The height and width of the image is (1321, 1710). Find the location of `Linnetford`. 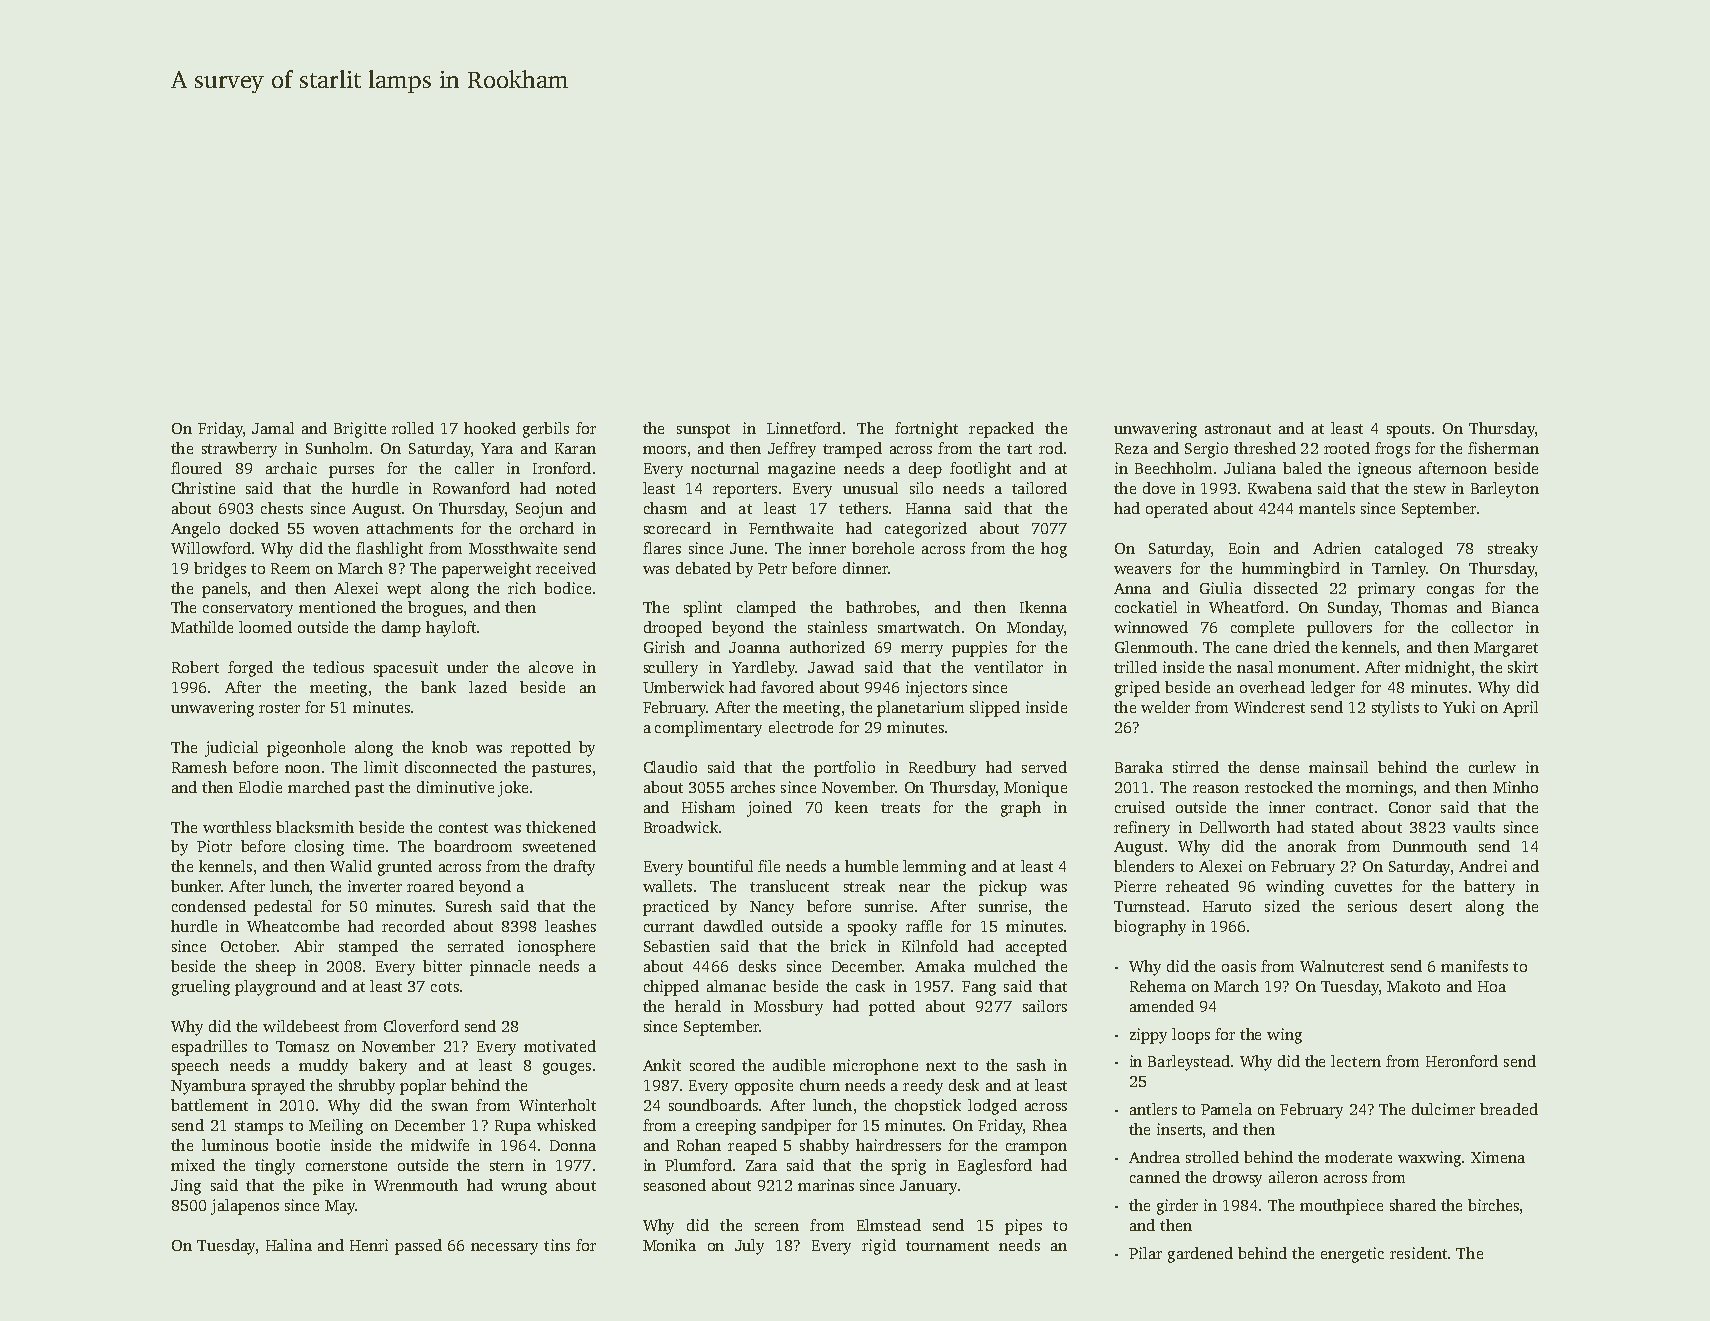

Linnetford is located at coordinates (804, 428).
